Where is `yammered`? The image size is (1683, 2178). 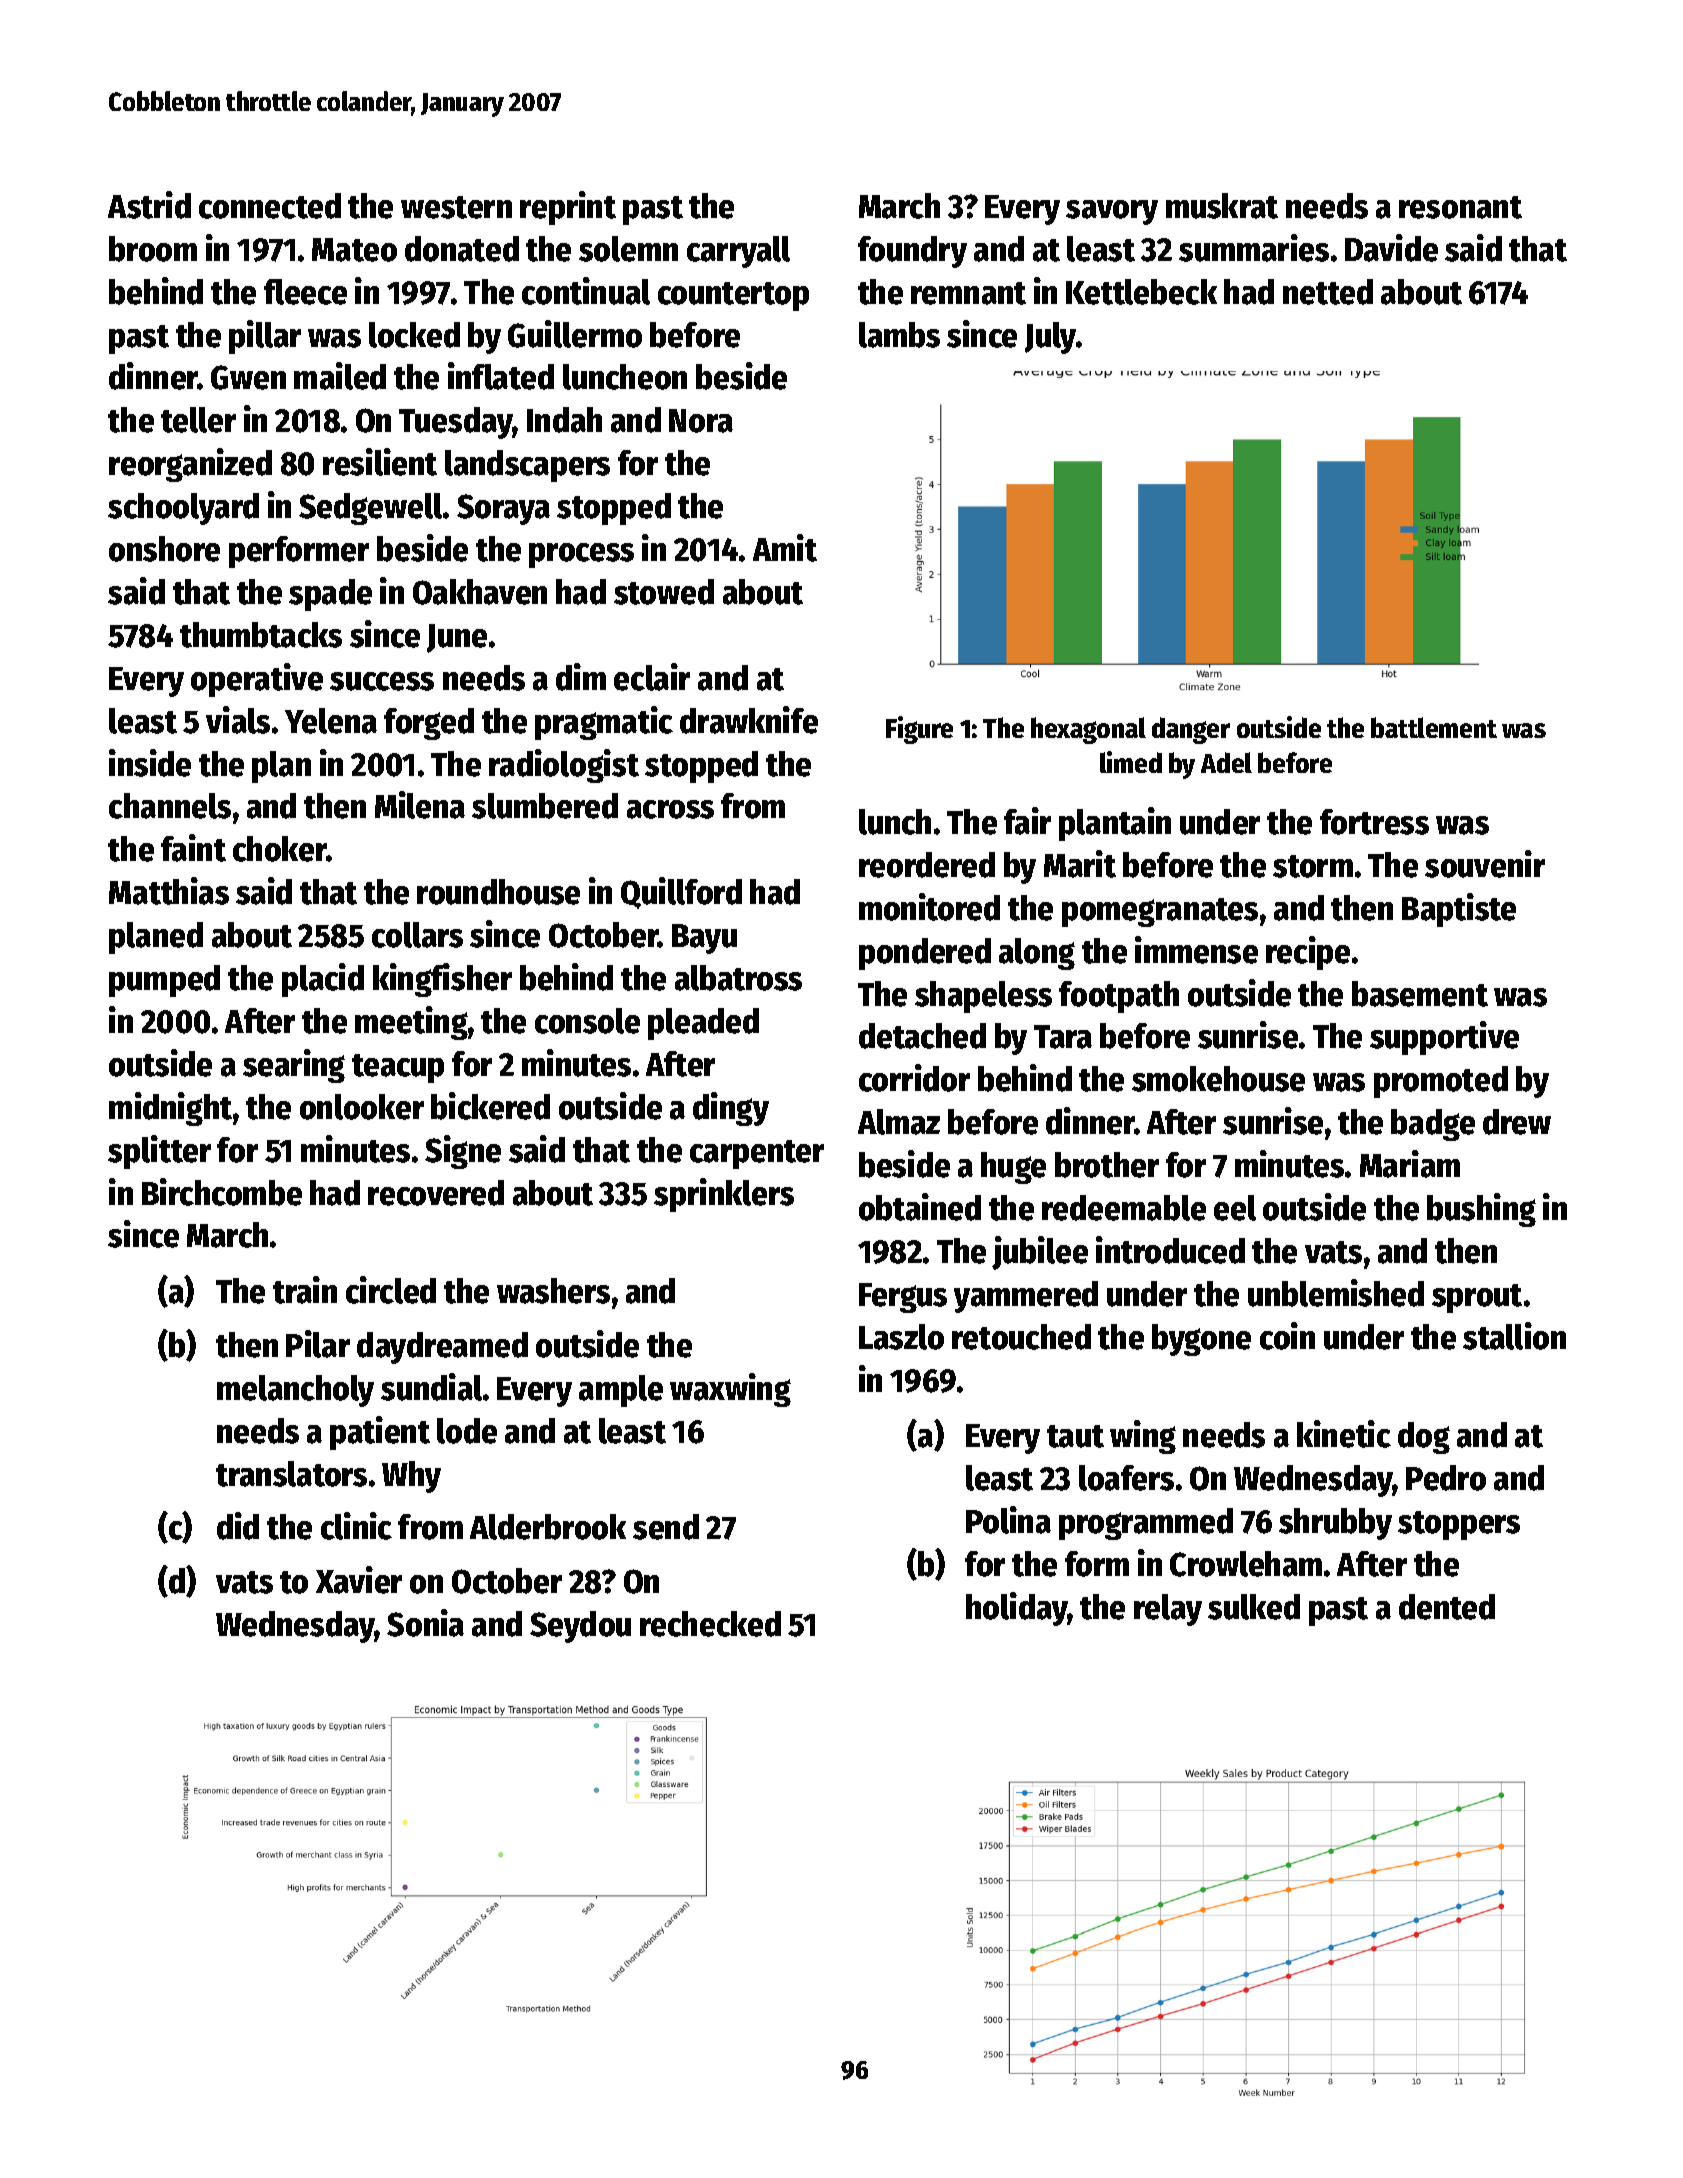 yammered is located at coordinates (1026, 1297).
